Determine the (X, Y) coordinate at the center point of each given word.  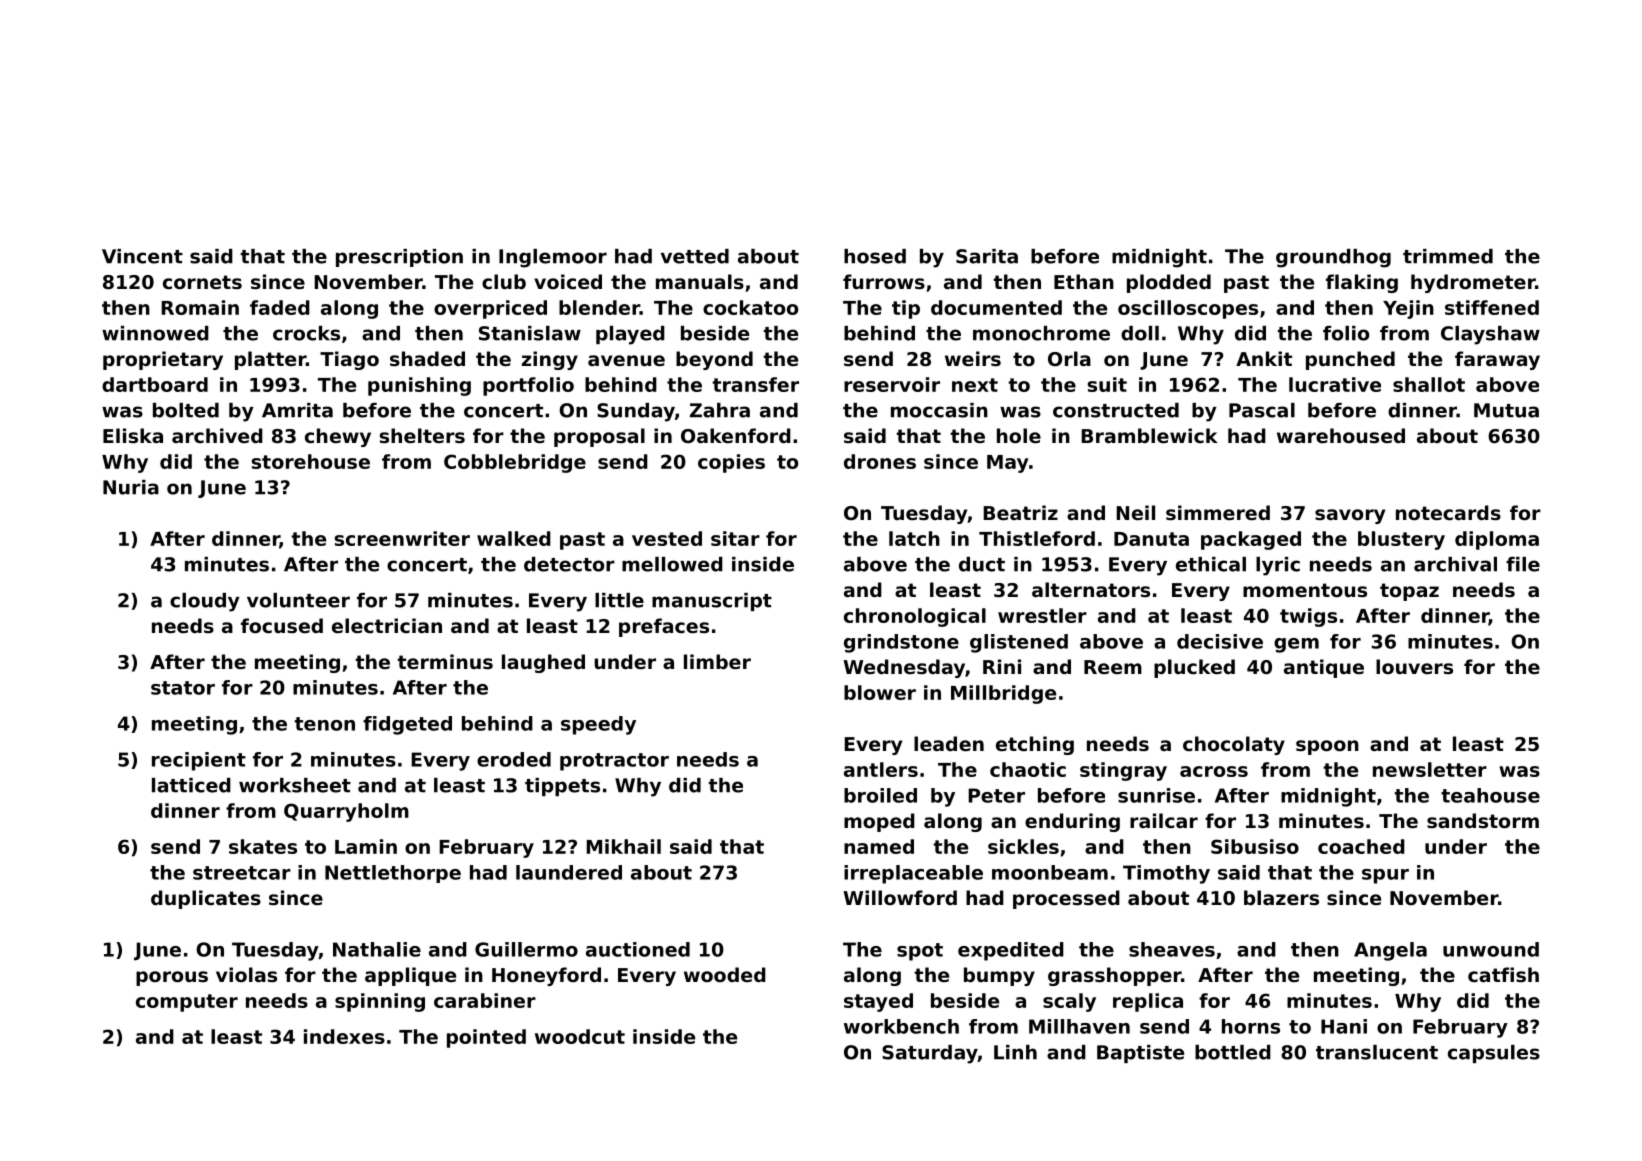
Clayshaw (1490, 335)
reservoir (892, 384)
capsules (1494, 1054)
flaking (1362, 283)
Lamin (366, 846)
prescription (399, 258)
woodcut (580, 1036)
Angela (1390, 951)
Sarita (987, 256)
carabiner (485, 1000)
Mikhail (623, 846)
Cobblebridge (515, 463)
